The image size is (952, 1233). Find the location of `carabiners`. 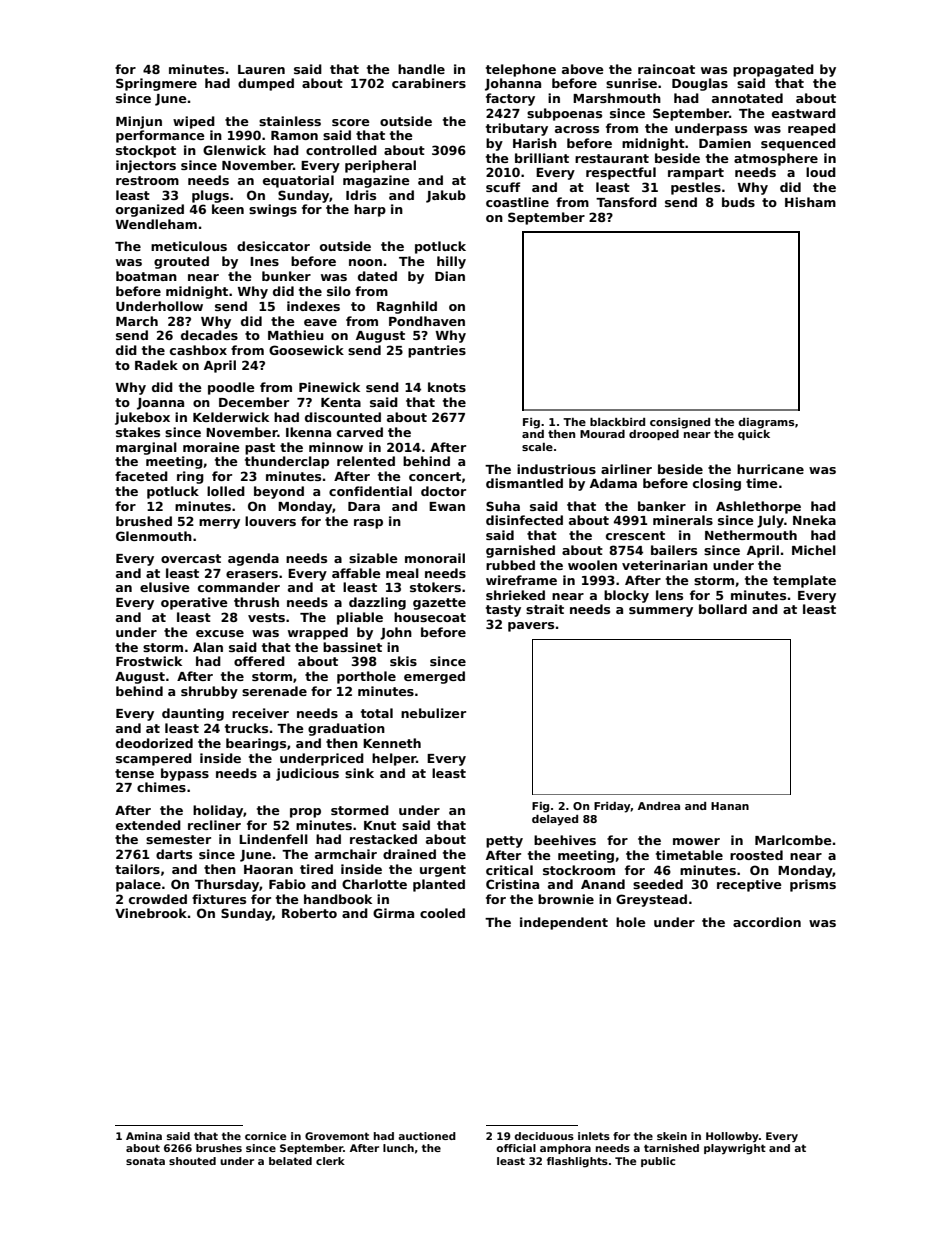

carabiners is located at coordinates (429, 83).
